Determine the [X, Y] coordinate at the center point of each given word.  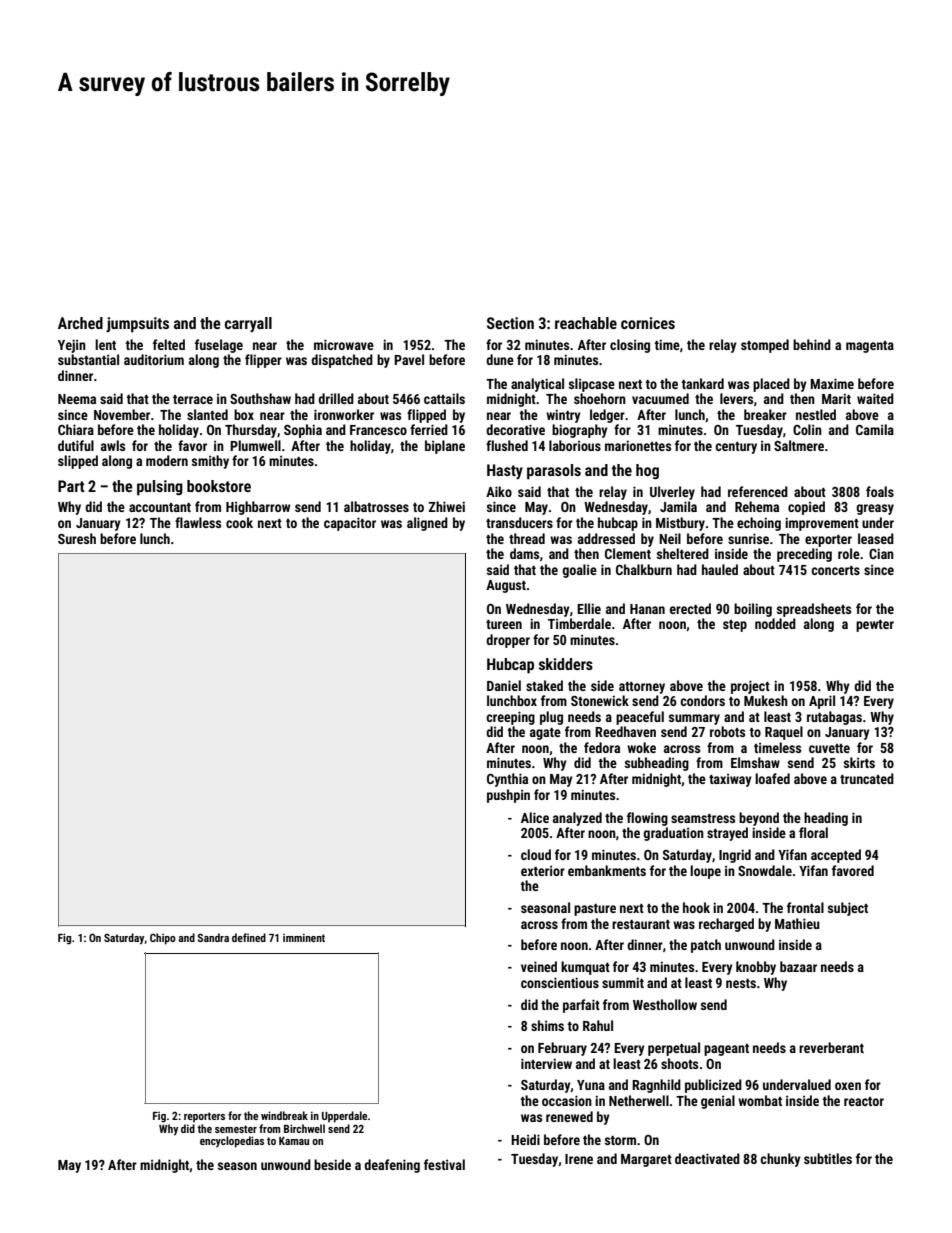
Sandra [213, 937]
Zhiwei [446, 506]
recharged [726, 925]
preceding [804, 555]
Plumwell [255, 445]
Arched [80, 323]
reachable [586, 323]
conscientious [560, 982]
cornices [648, 323]
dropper [508, 641]
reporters [204, 1117]
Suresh [77, 538]
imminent [304, 937]
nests [741, 983]
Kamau [294, 1141]
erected [690, 608]
